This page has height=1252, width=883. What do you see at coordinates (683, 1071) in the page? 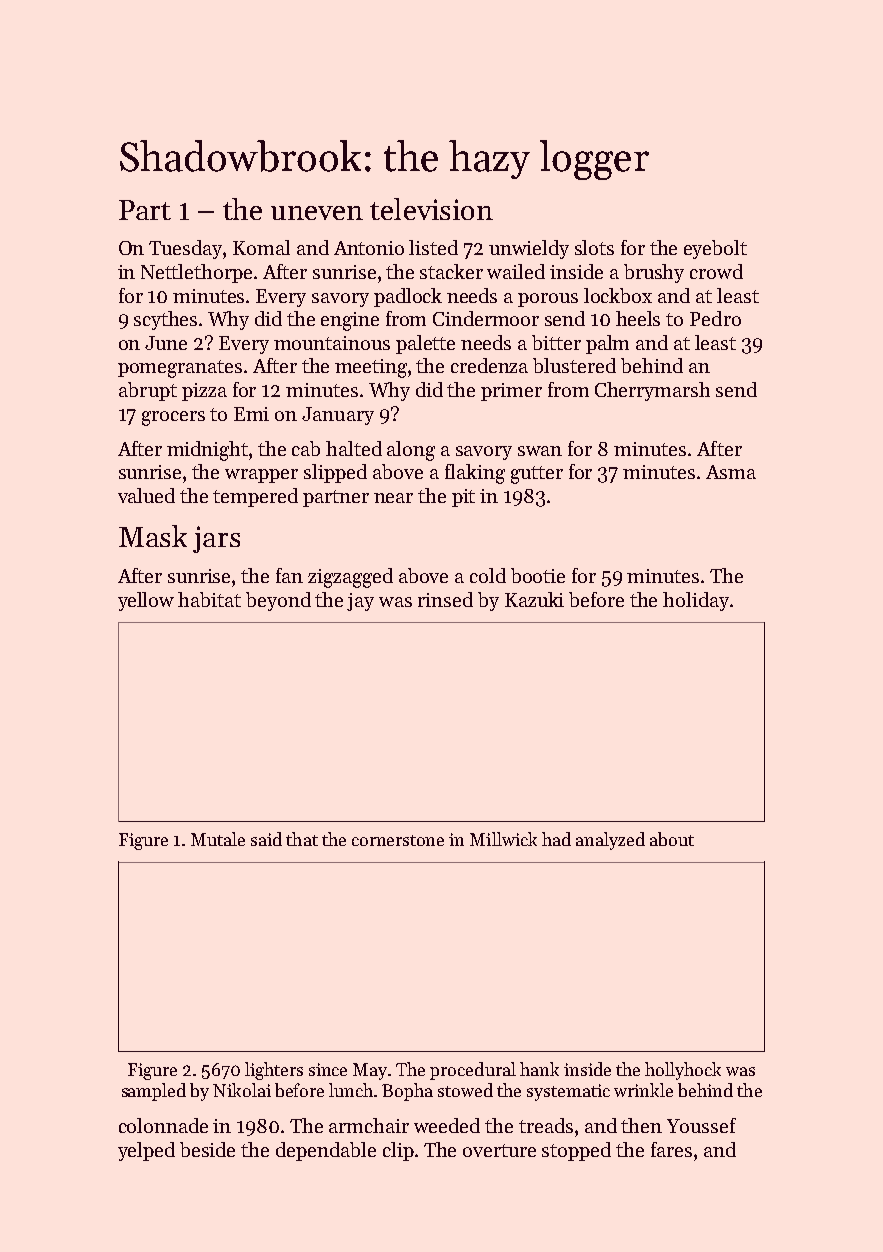
I see `hollyhock` at bounding box center [683, 1071].
